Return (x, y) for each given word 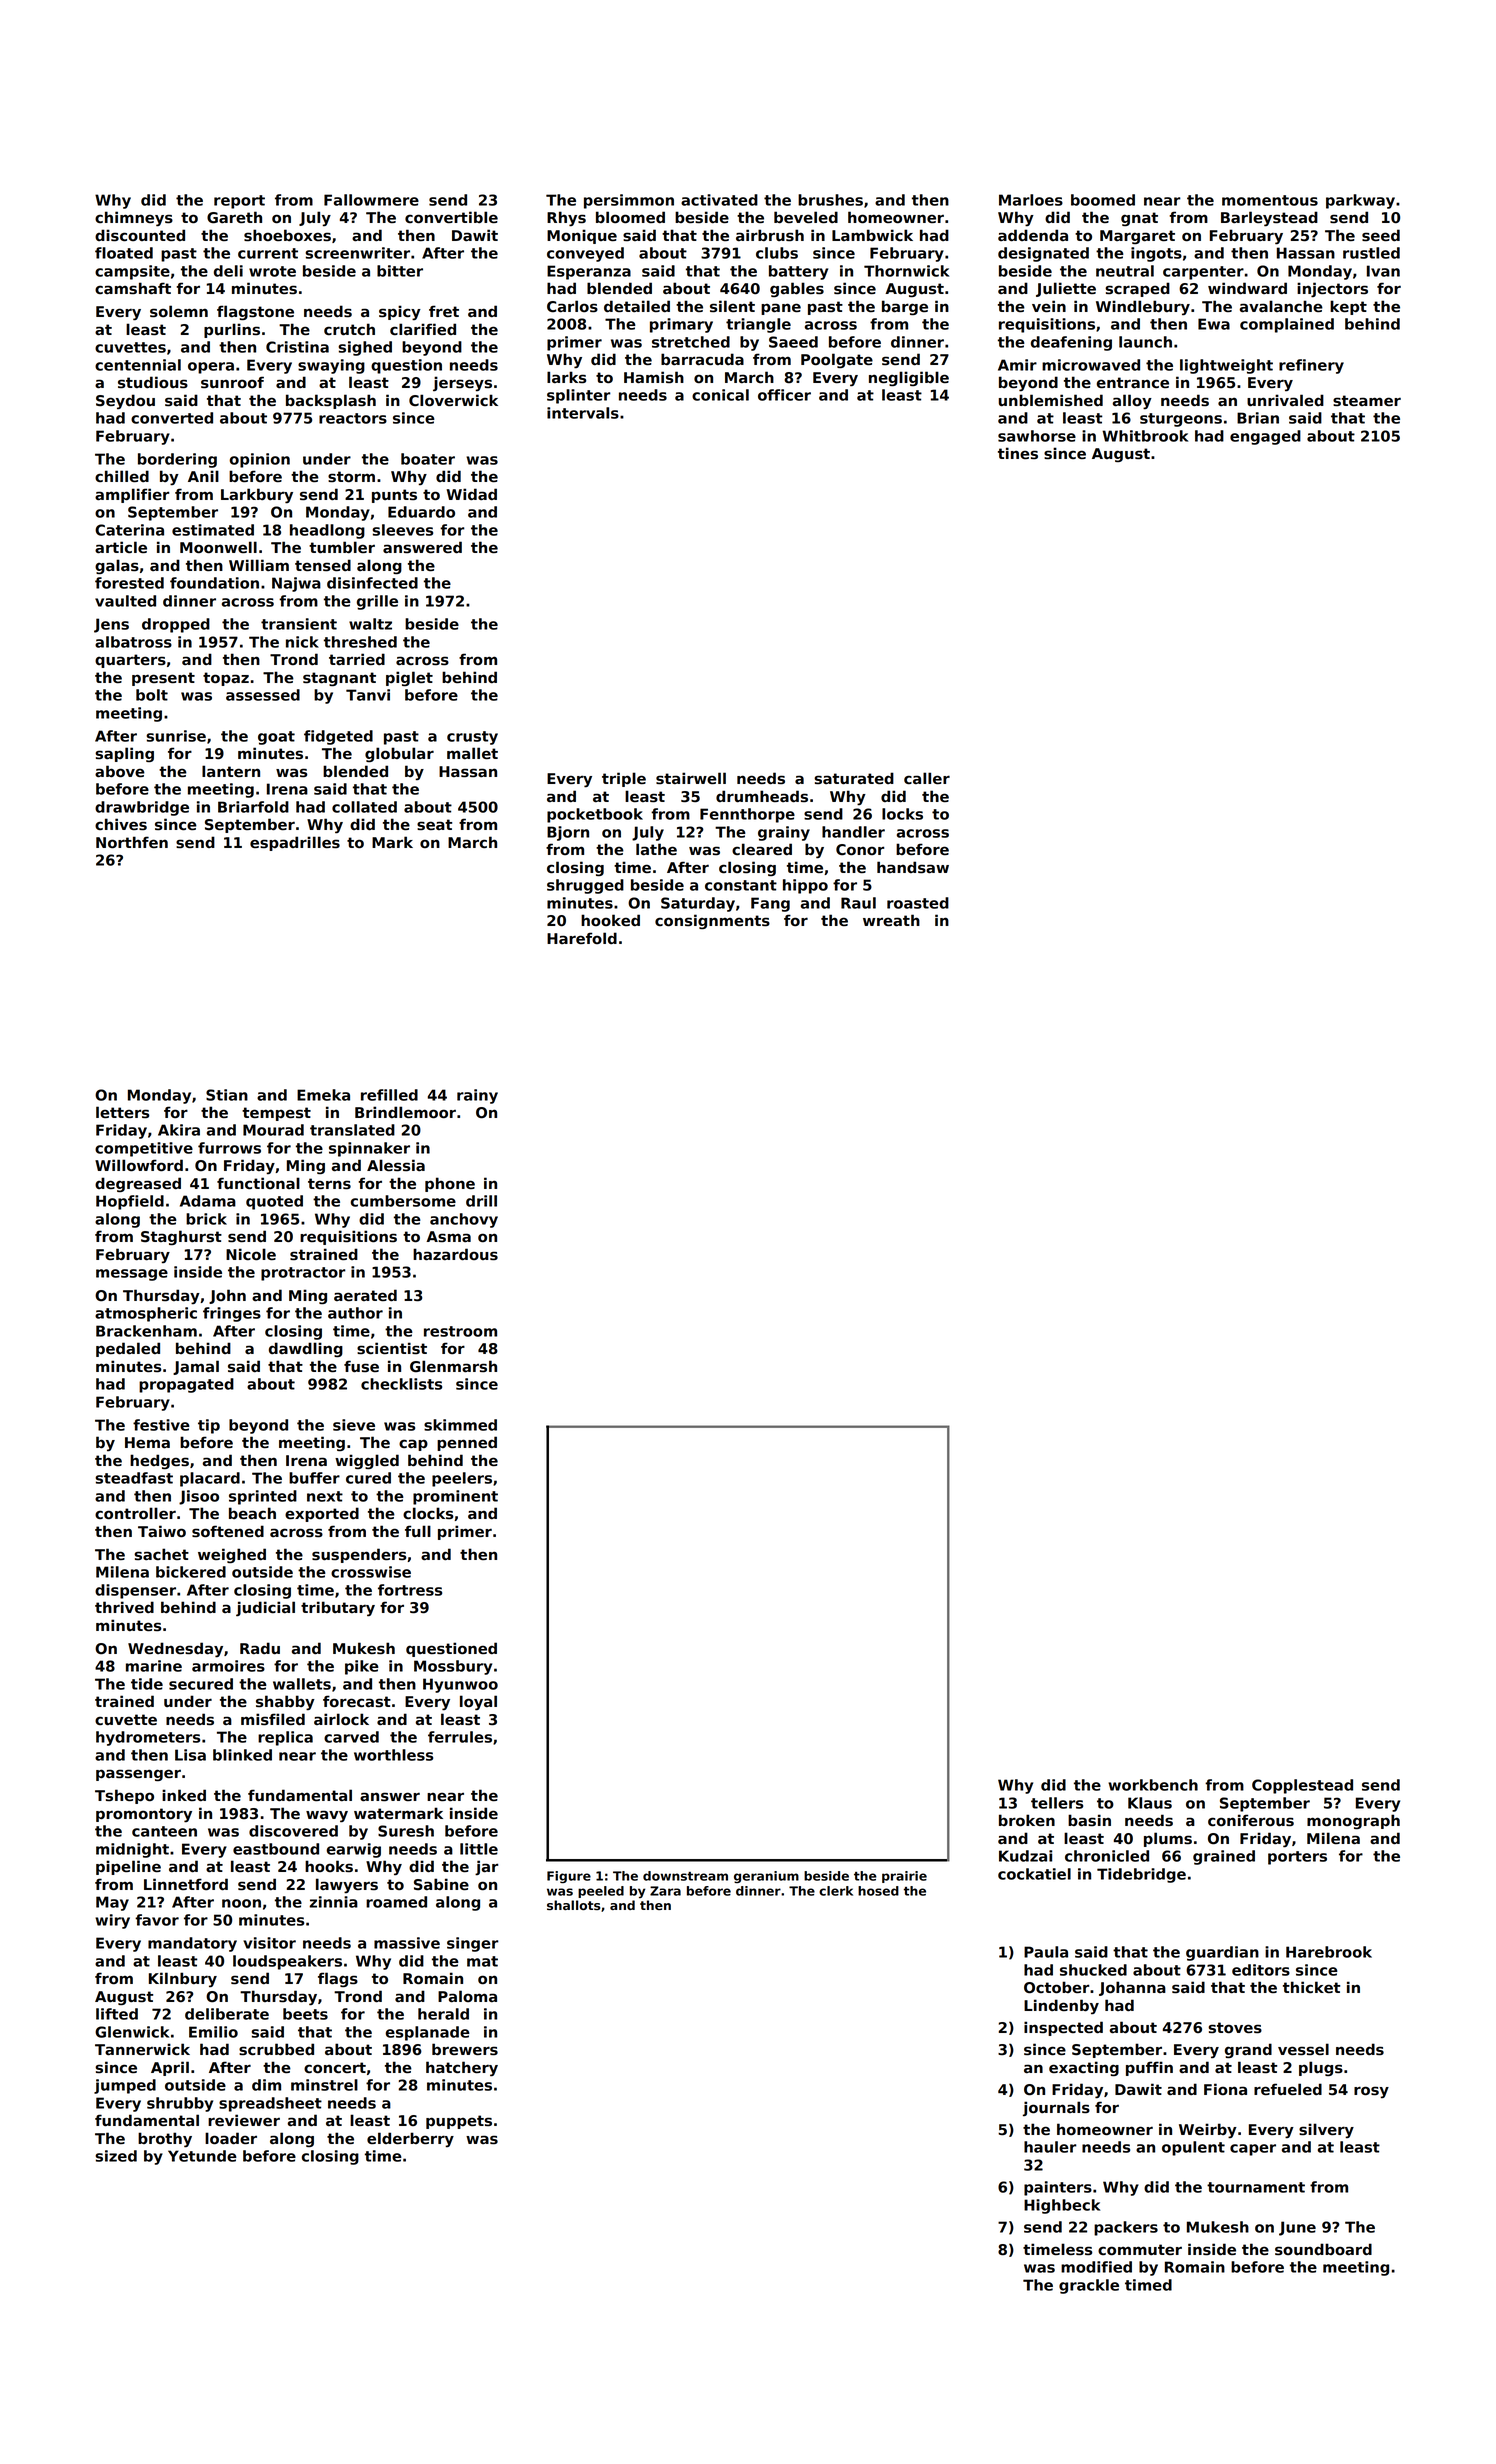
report (239, 202)
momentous (1270, 200)
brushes (830, 200)
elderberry (410, 2139)
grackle (1089, 2286)
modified (1096, 2267)
